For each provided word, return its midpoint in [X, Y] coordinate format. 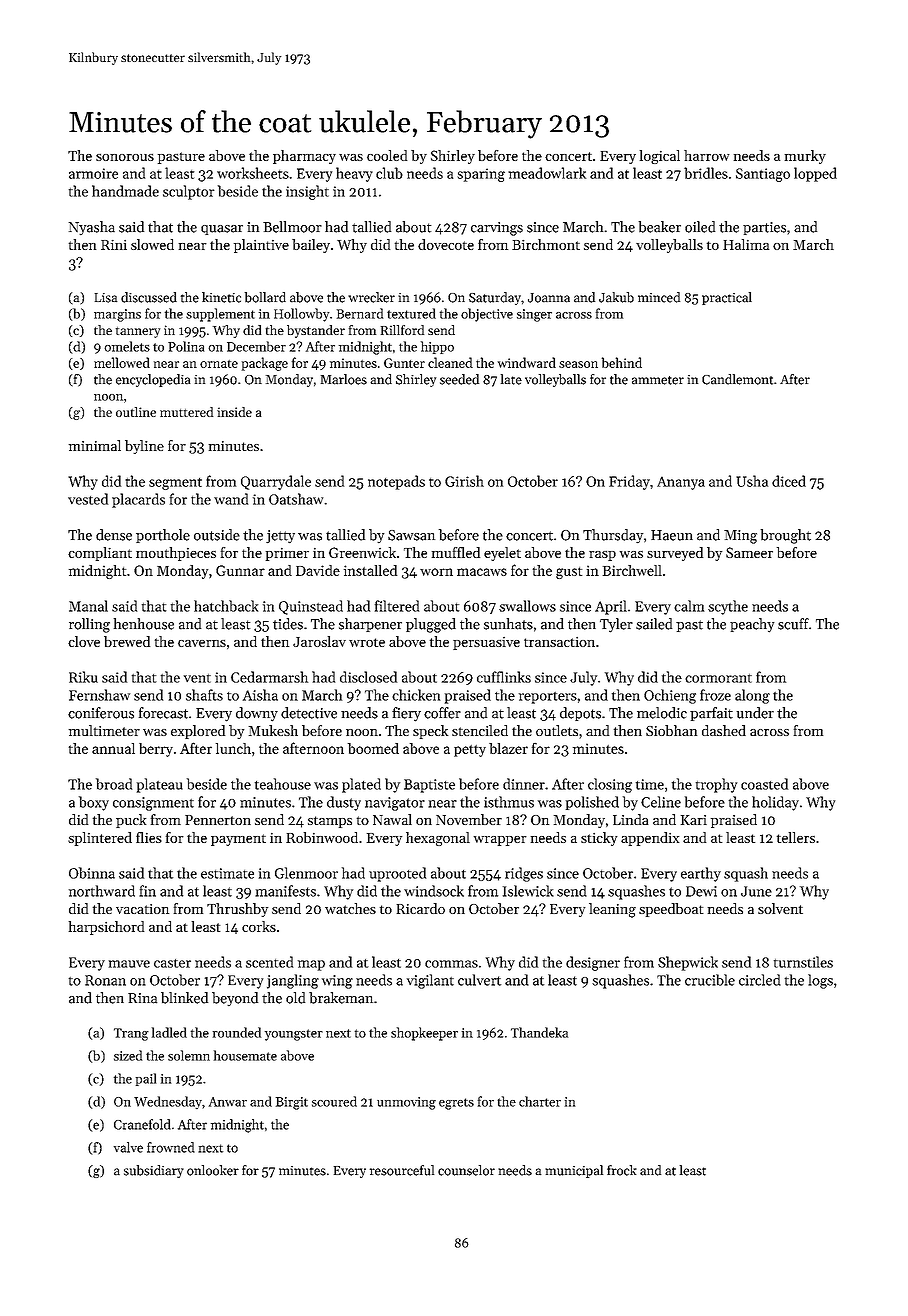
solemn [189, 1055]
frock [622, 1170]
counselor [466, 1170]
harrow [707, 155]
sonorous [125, 157]
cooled [387, 155]
